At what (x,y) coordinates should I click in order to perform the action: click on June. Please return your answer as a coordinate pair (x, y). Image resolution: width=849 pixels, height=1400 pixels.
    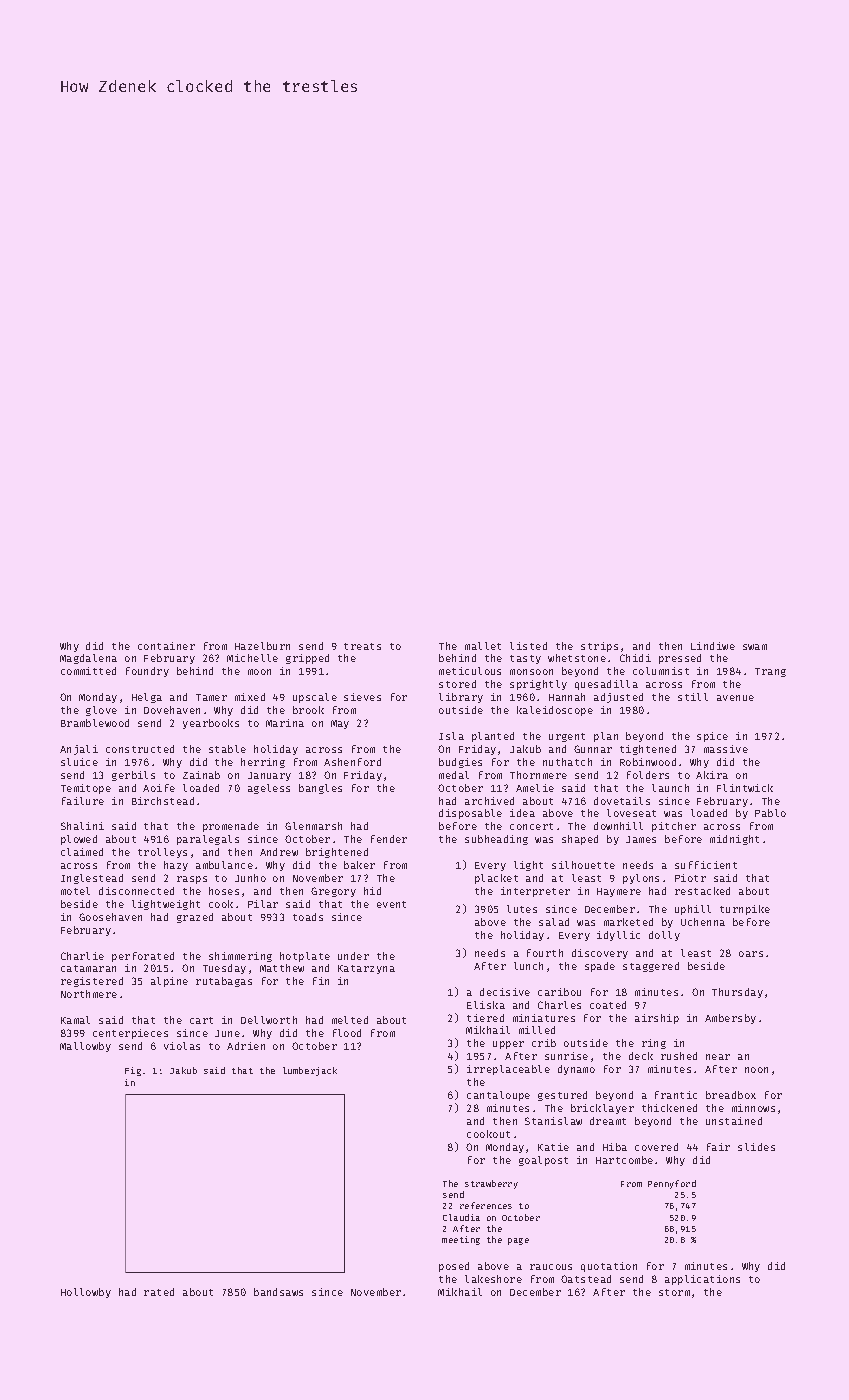
    Looking at the image, I should click on (227, 1033).
